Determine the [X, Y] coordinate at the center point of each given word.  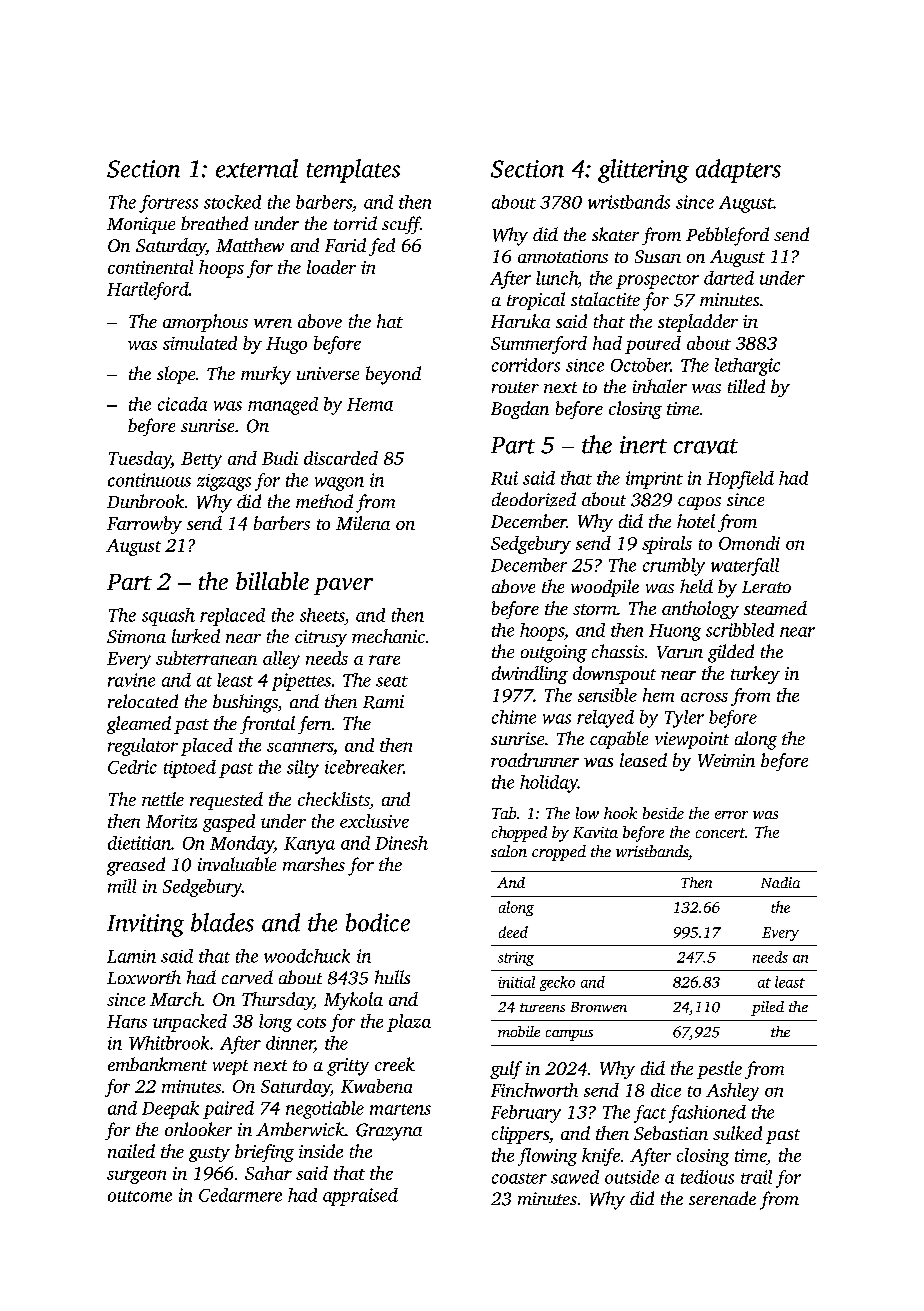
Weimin [726, 760]
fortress [168, 204]
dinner [290, 1043]
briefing [264, 1153]
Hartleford [148, 291]
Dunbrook [145, 501]
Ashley [732, 1092]
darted [729, 278]
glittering [643, 171]
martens [400, 1109]
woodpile [605, 588]
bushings [245, 703]
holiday [549, 784]
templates [353, 171]
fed [382, 247]
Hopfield [740, 480]
